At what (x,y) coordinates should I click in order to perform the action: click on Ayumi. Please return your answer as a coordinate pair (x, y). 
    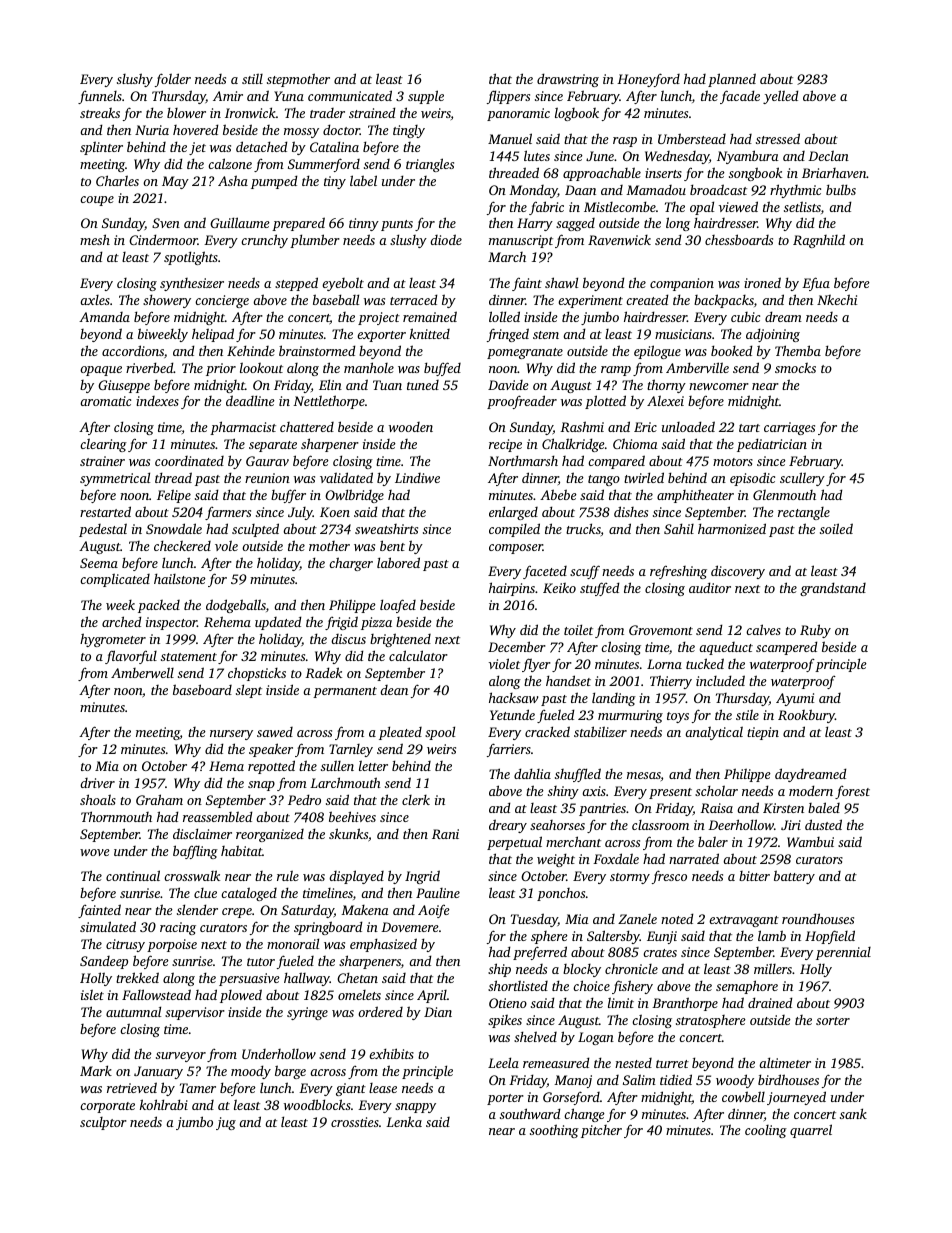
    Looking at the image, I should click on (795, 699).
